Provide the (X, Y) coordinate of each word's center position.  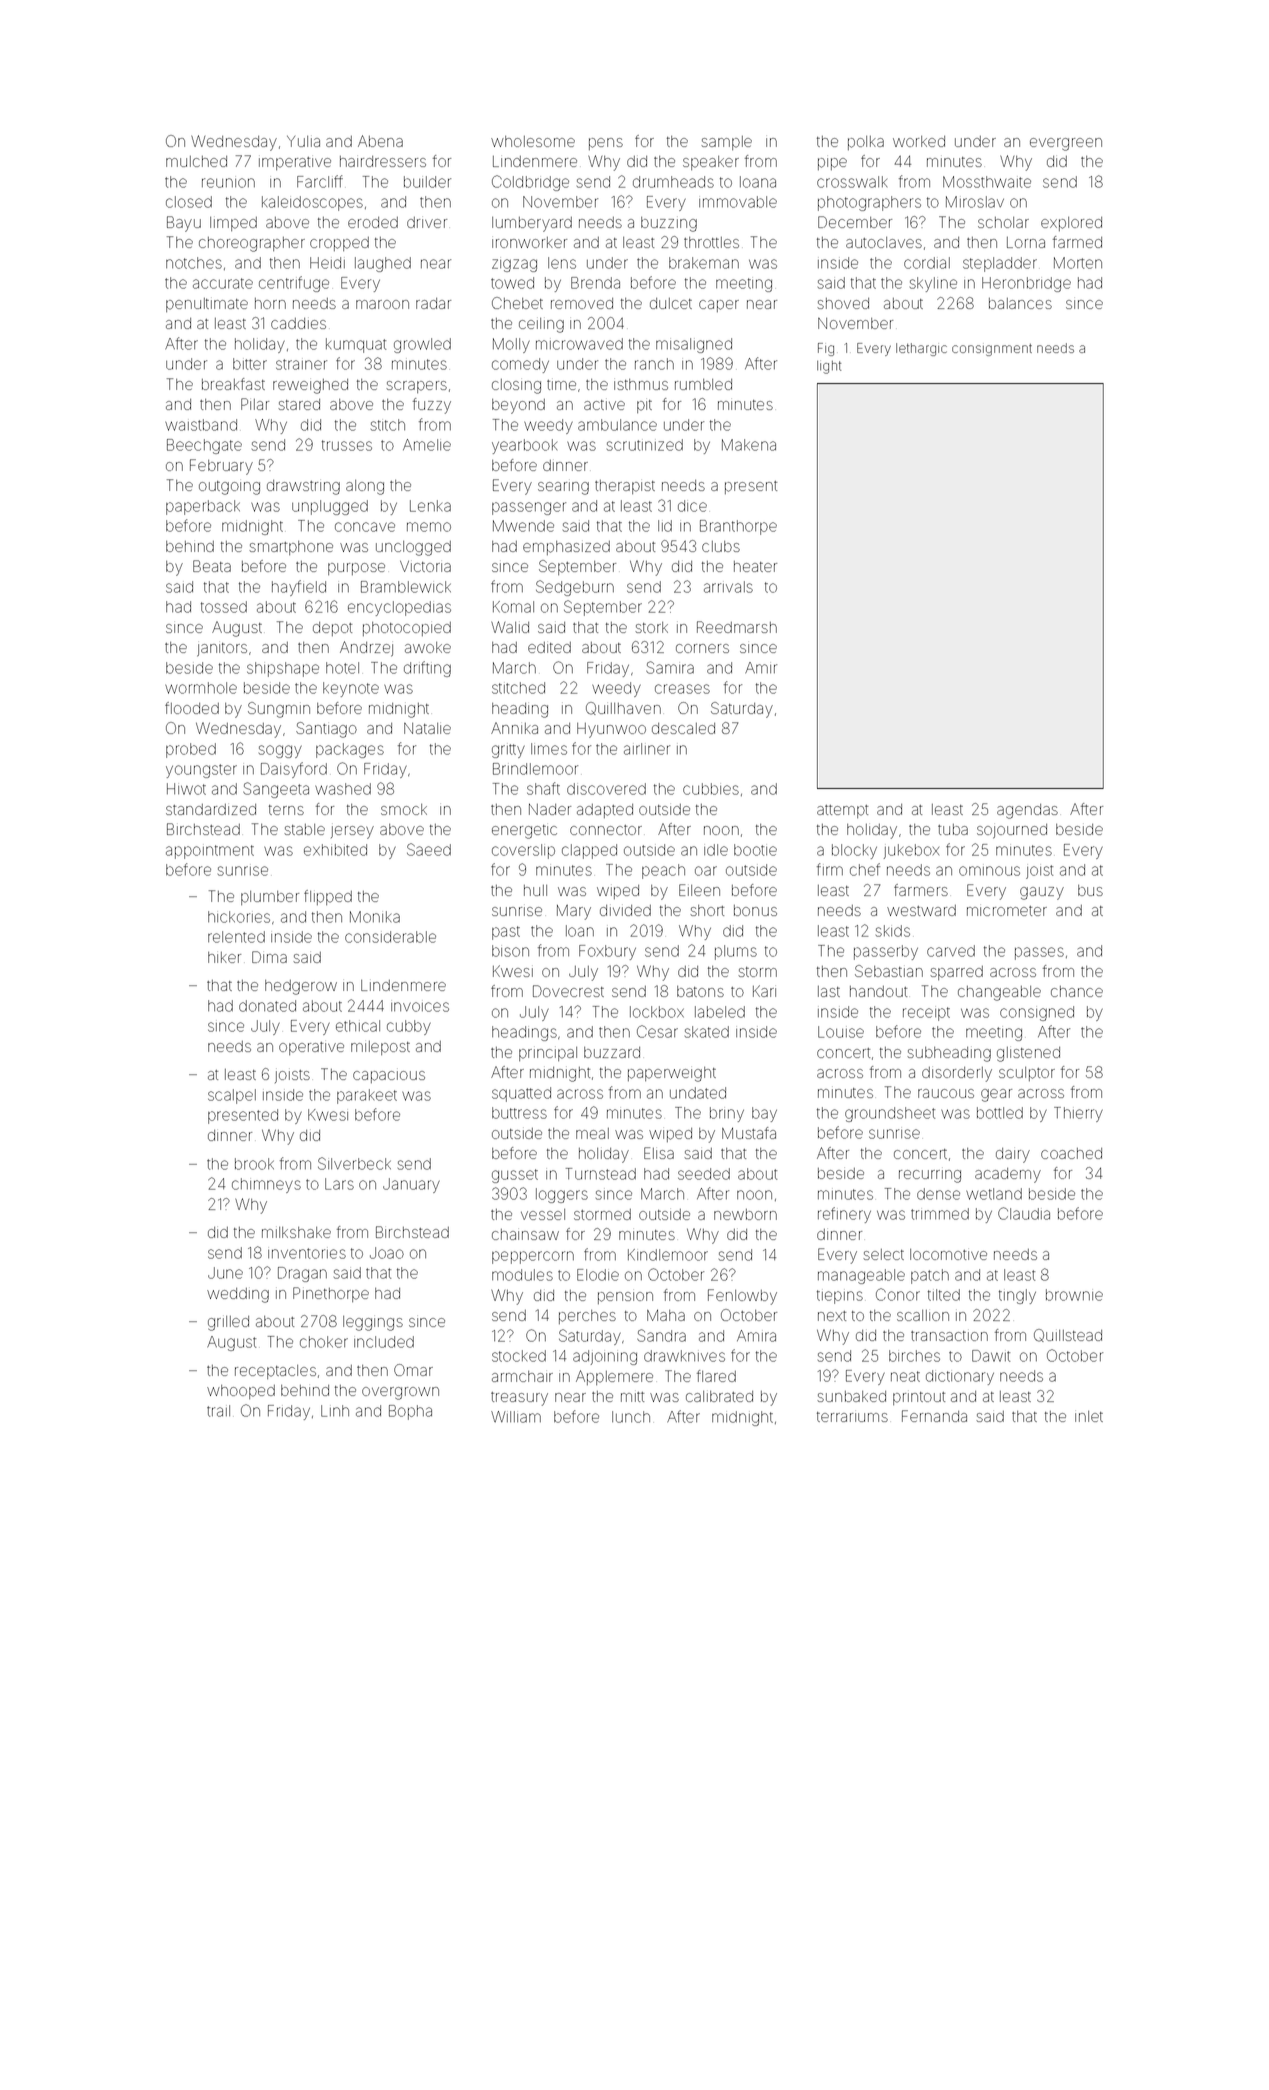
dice (692, 506)
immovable (738, 202)
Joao (387, 1253)
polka (866, 143)
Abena (380, 141)
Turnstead (601, 1174)
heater (755, 566)
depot (332, 629)
